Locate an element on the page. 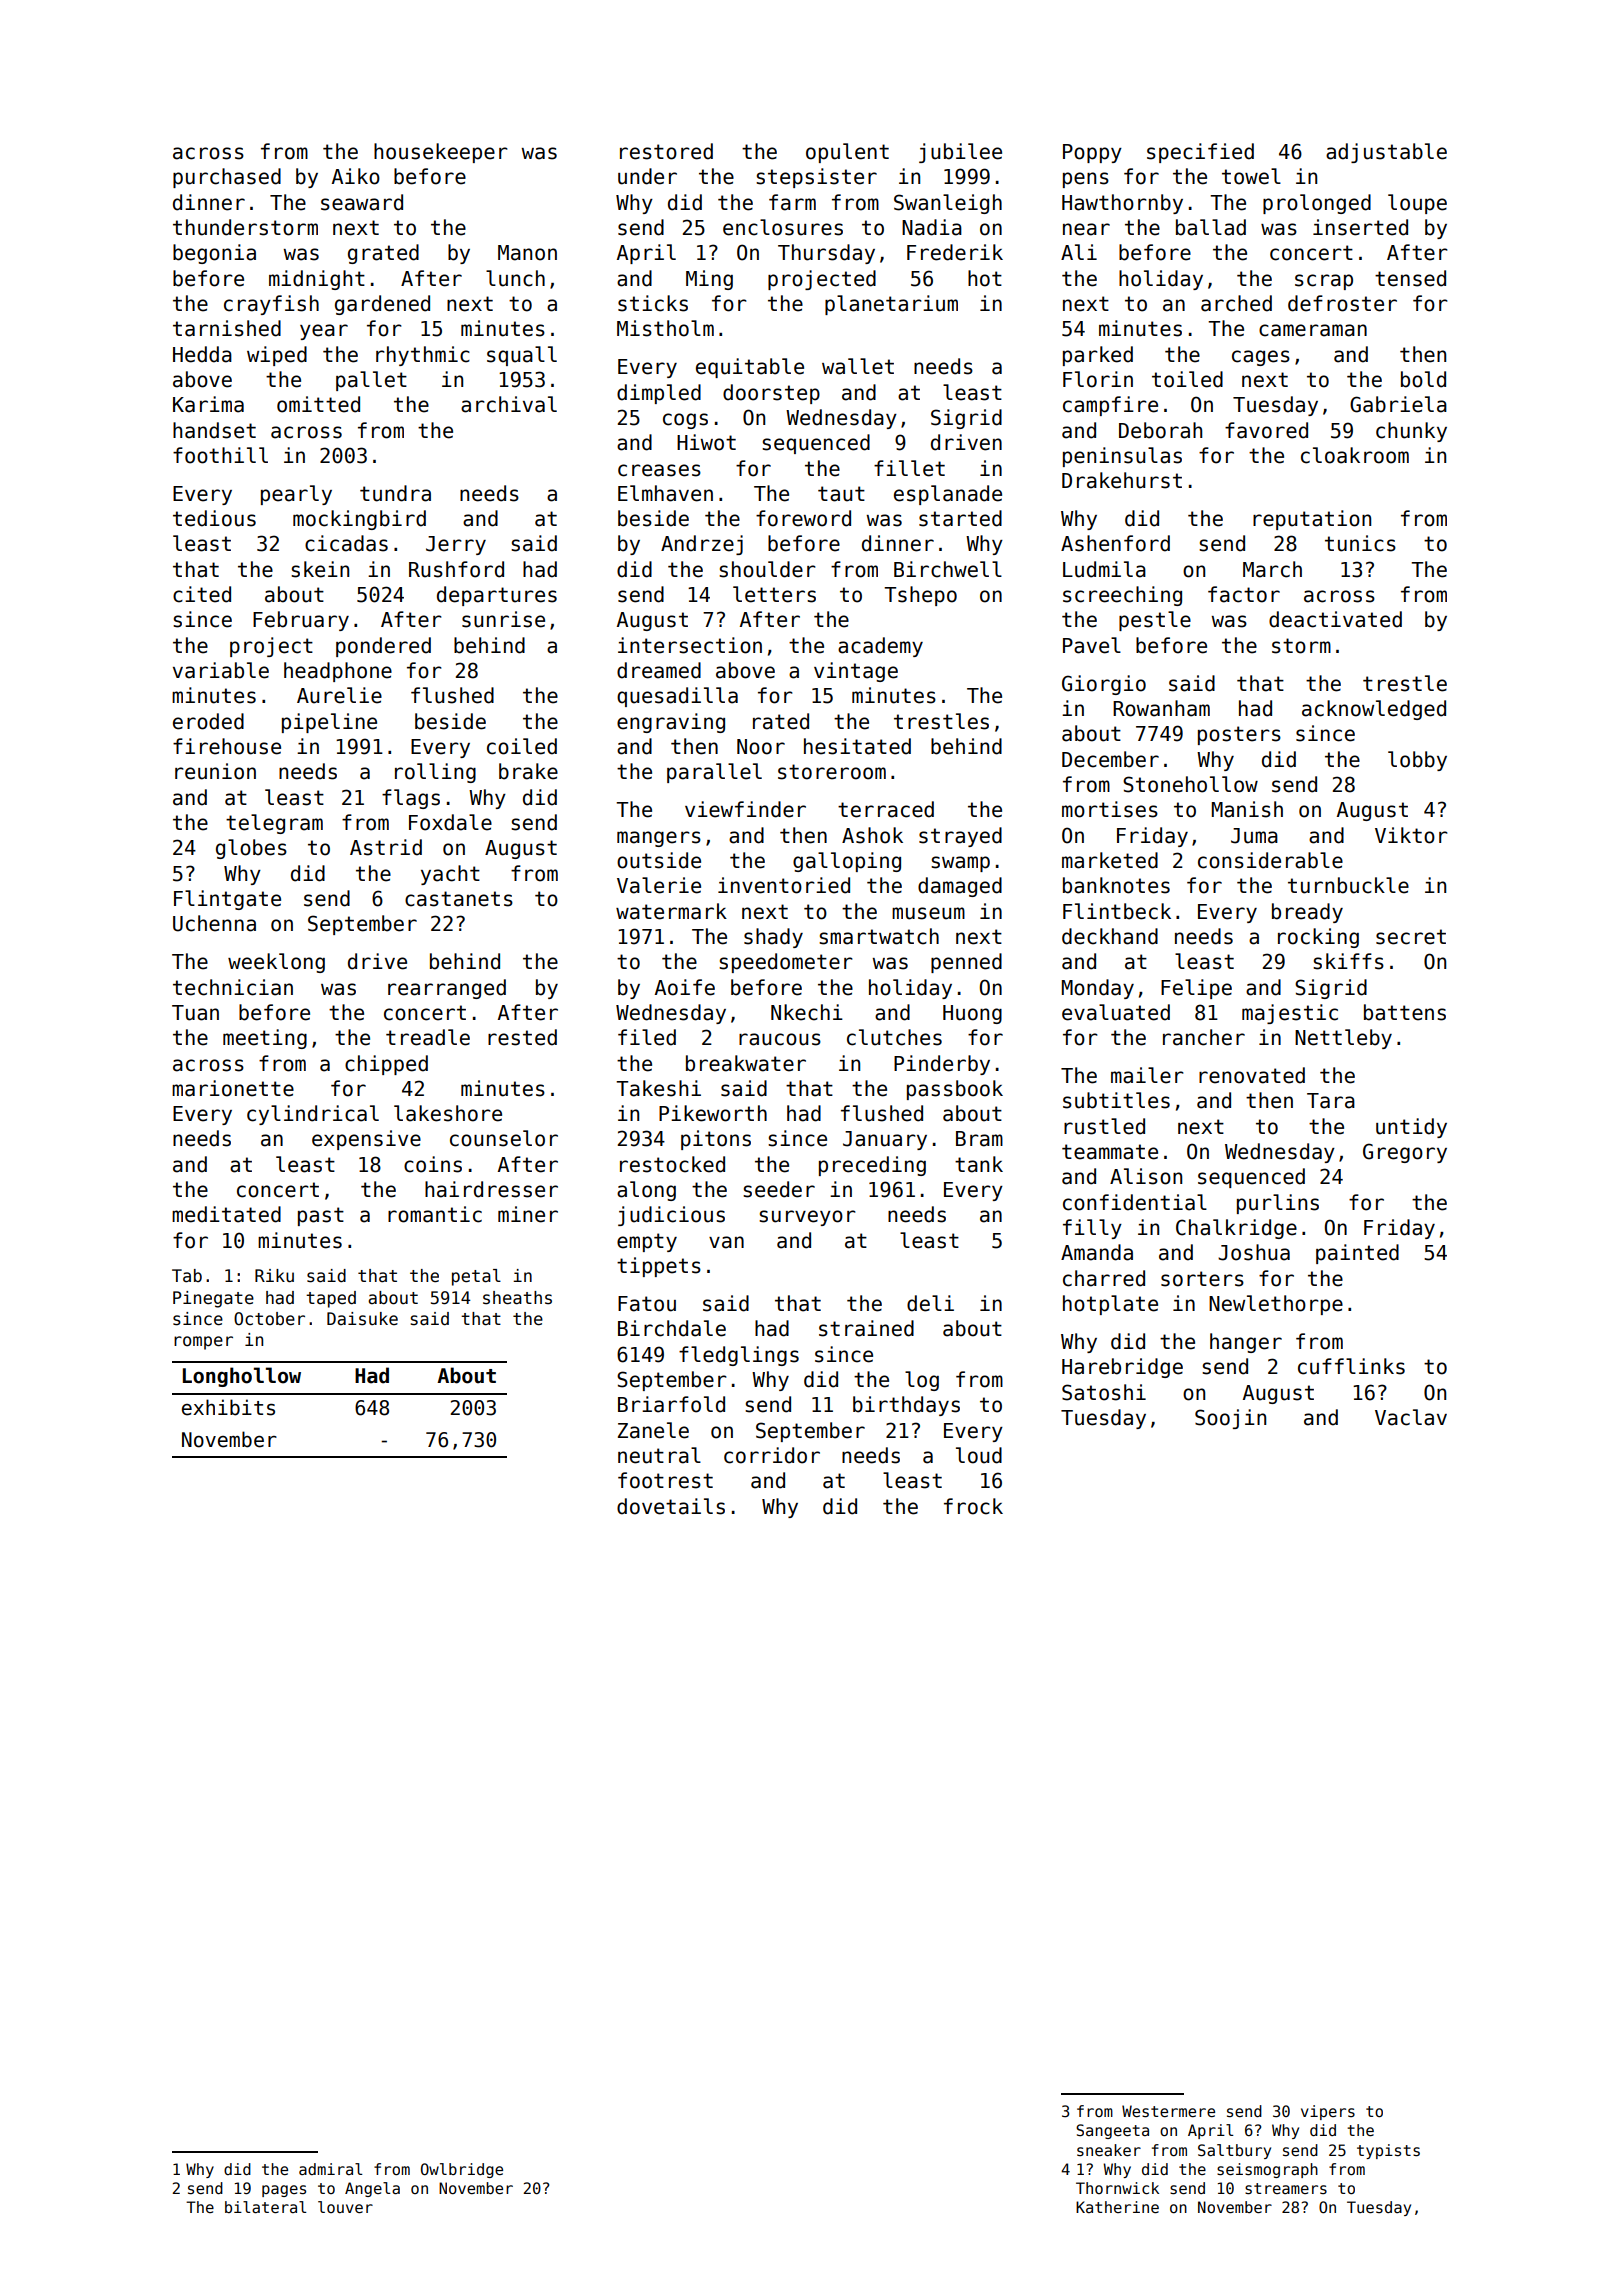  shady is located at coordinates (773, 938).
